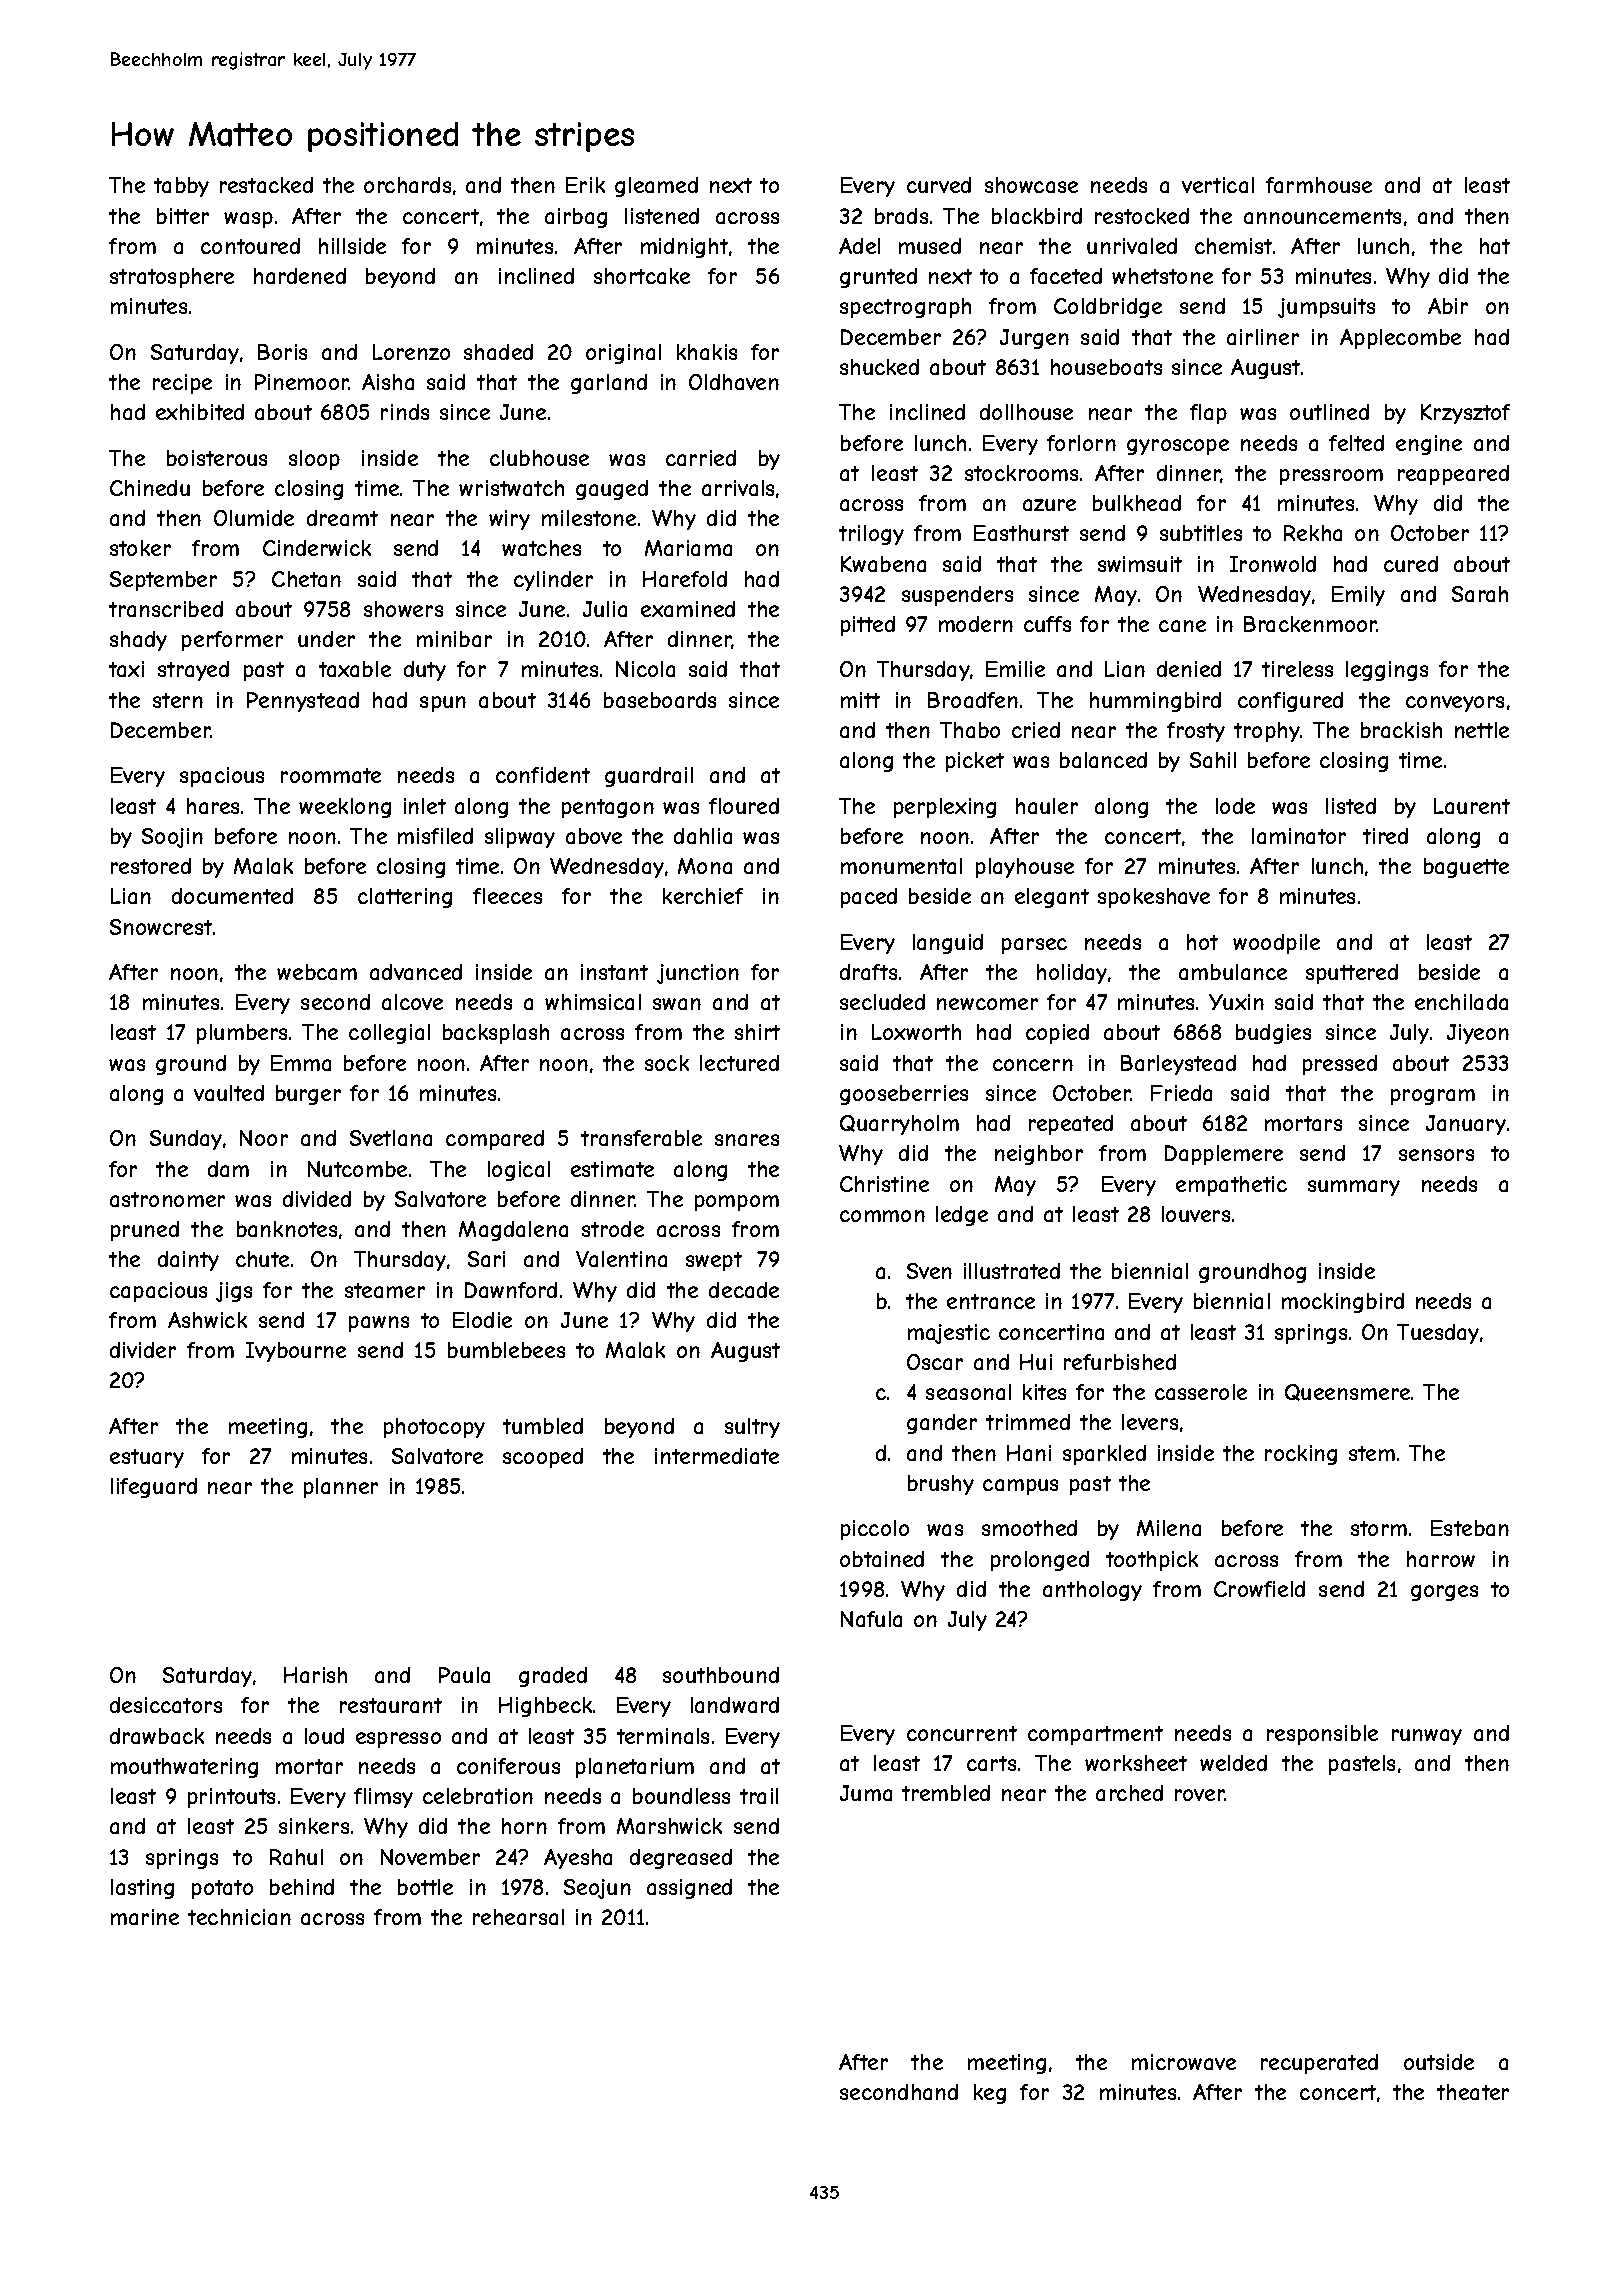 This document has width=1620, height=2292. Describe the element at coordinates (296, 1352) in the document. I see `Ivybourne` at that location.
